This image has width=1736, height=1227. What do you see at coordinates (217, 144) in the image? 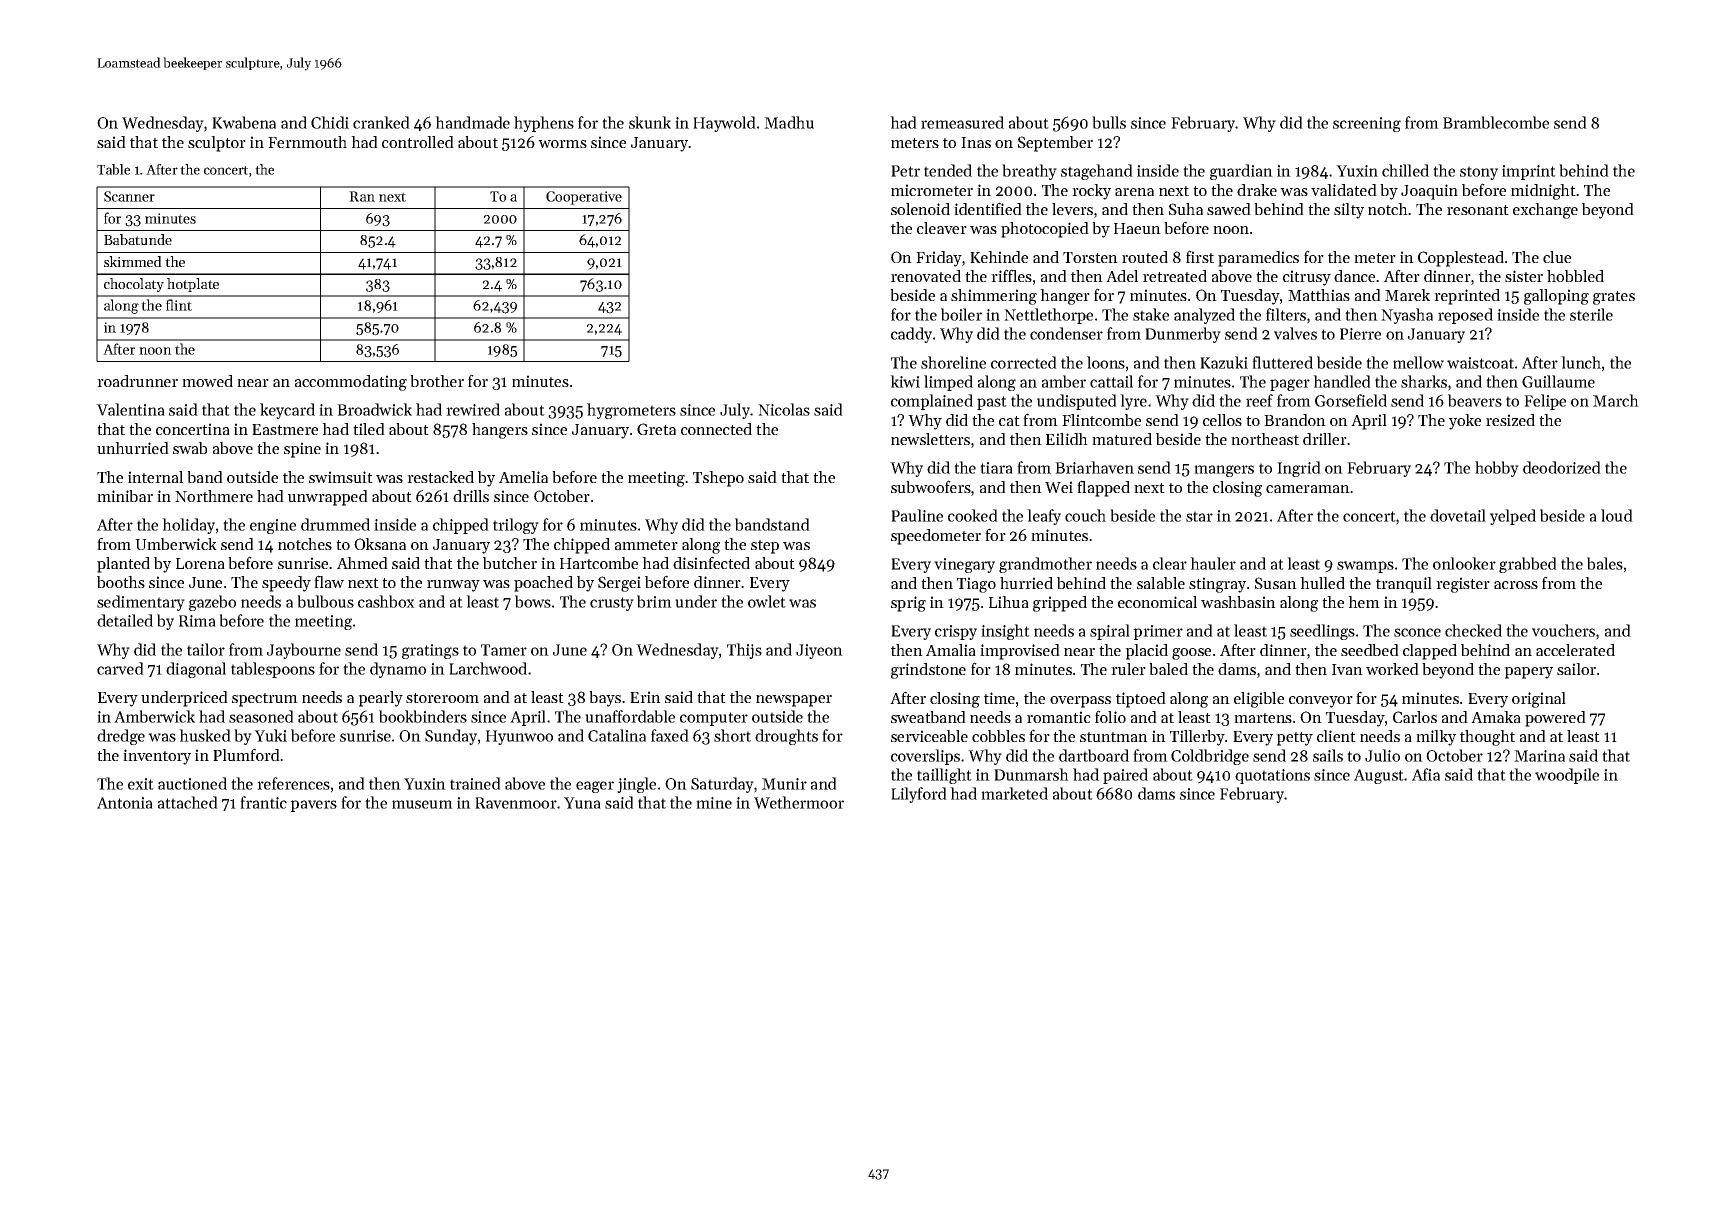
I see `sculptor` at bounding box center [217, 144].
